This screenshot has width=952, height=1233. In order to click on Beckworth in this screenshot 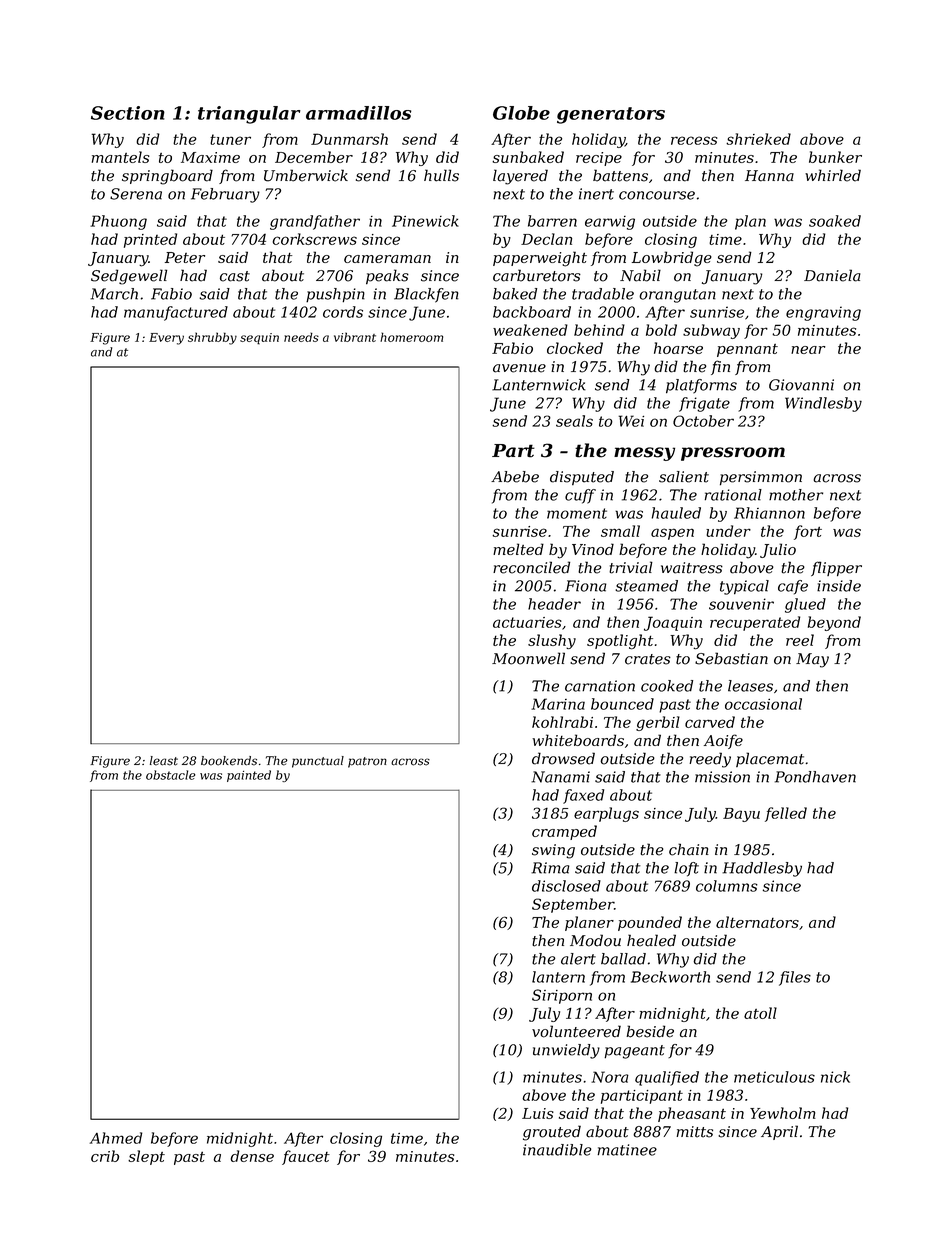, I will do `click(670, 977)`.
